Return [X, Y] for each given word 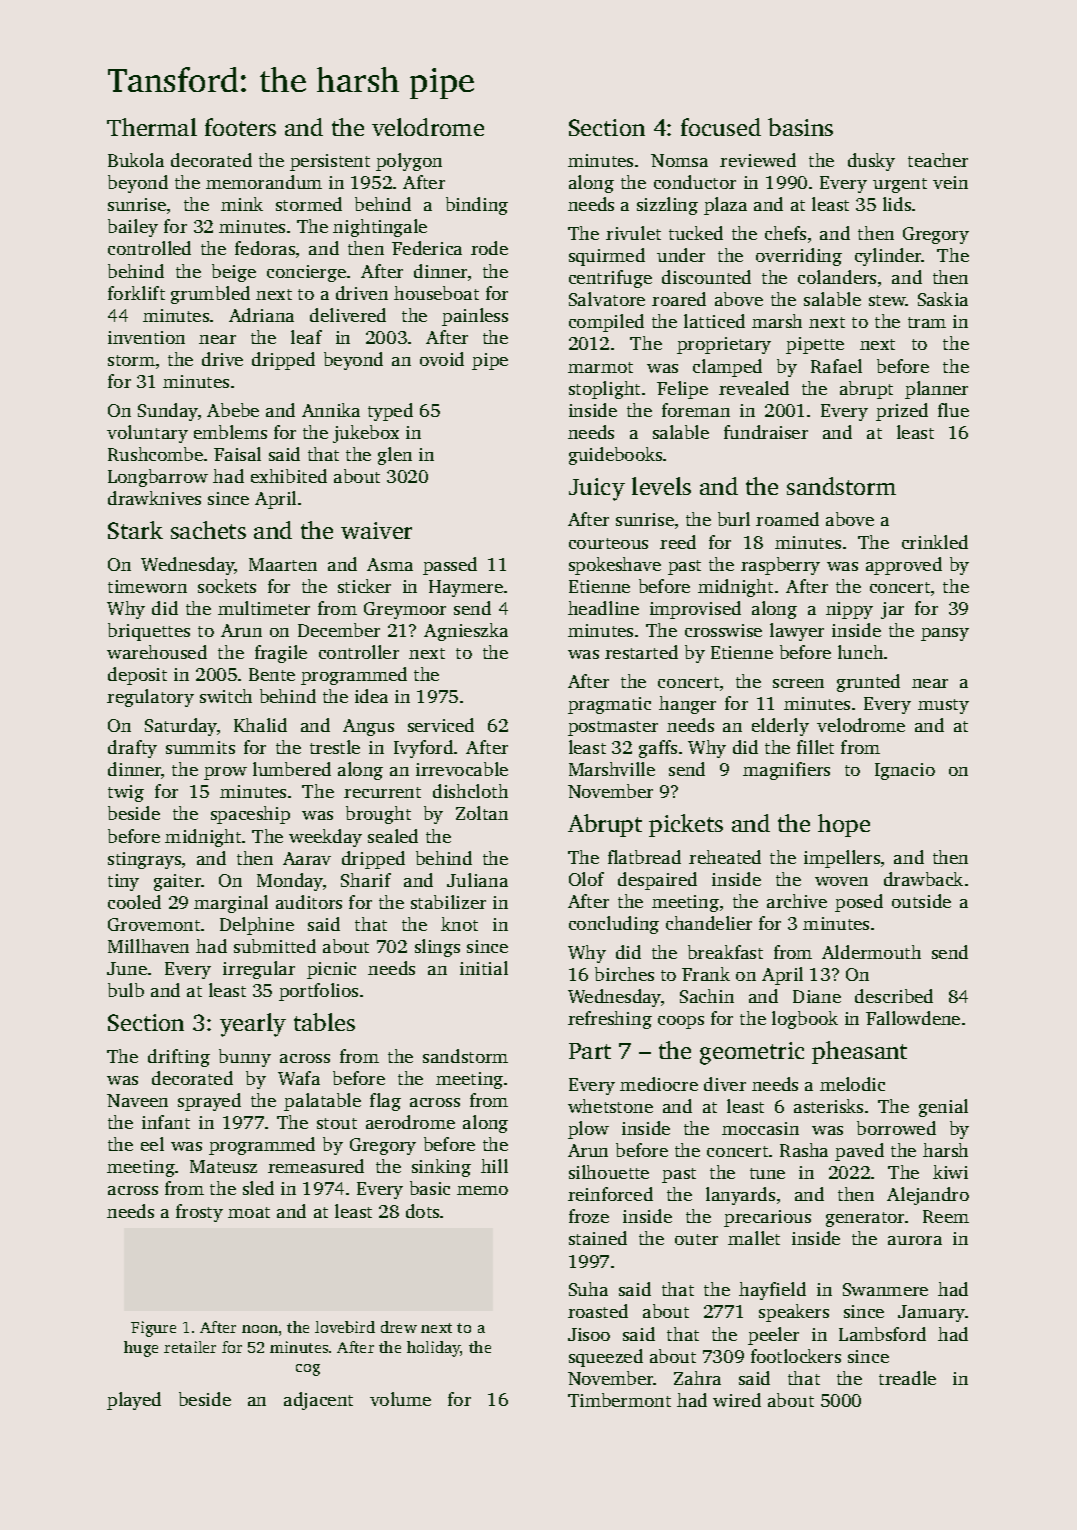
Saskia [943, 299]
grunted [868, 683]
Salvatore [607, 299]
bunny [245, 1058]
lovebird [345, 1327]
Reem [946, 1216]
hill [494, 1166]
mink [242, 204]
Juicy [597, 489]
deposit [137, 676]
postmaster [613, 728]
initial [484, 968]
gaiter [177, 882]
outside [921, 901]
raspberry [780, 566]
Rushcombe [155, 454]
